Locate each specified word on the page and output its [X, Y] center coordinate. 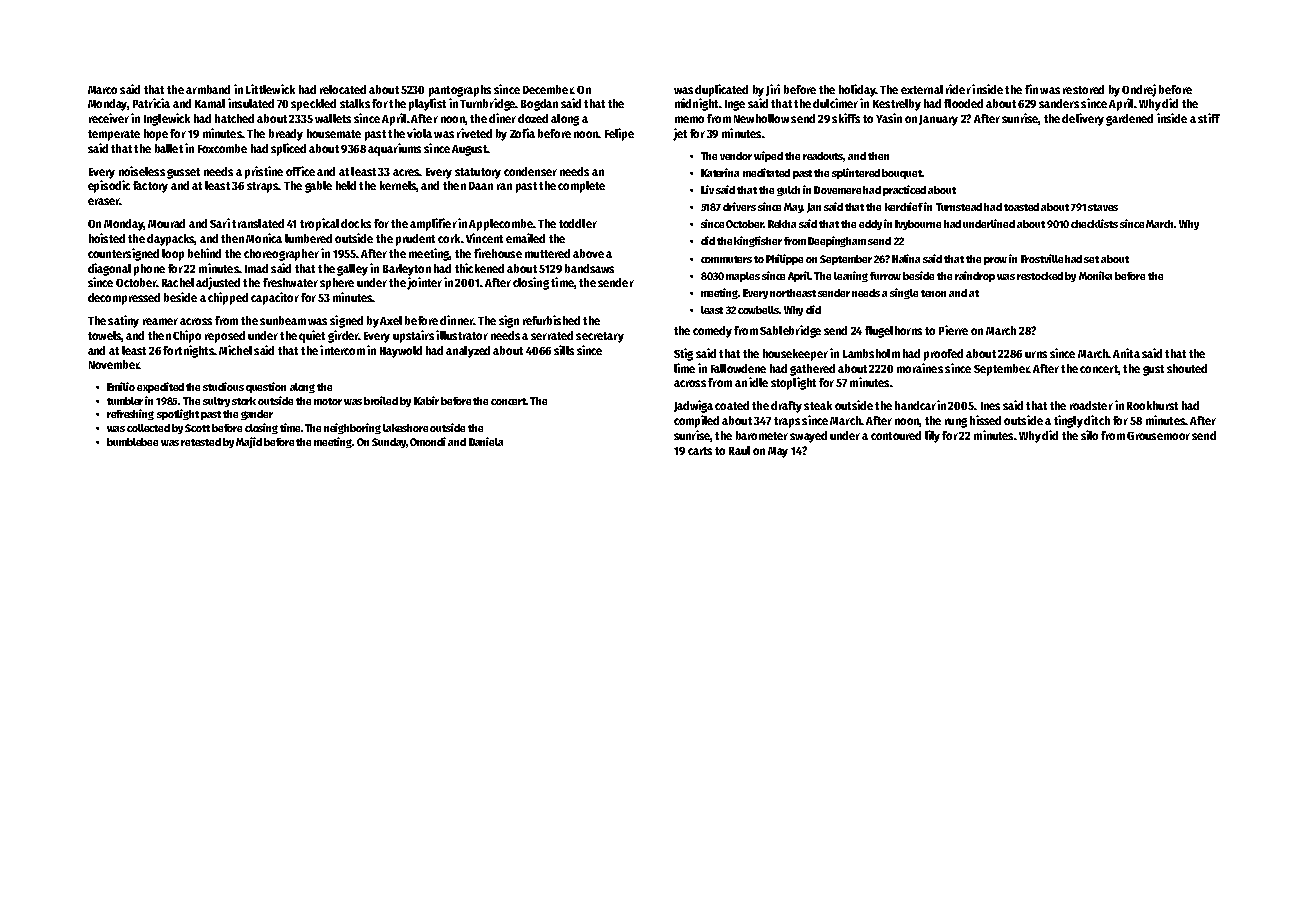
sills [564, 350]
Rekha [782, 224]
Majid [249, 442]
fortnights [188, 351]
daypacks [171, 240]
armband [208, 89]
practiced [904, 190]
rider [958, 89]
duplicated [721, 90]
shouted [1187, 368]
